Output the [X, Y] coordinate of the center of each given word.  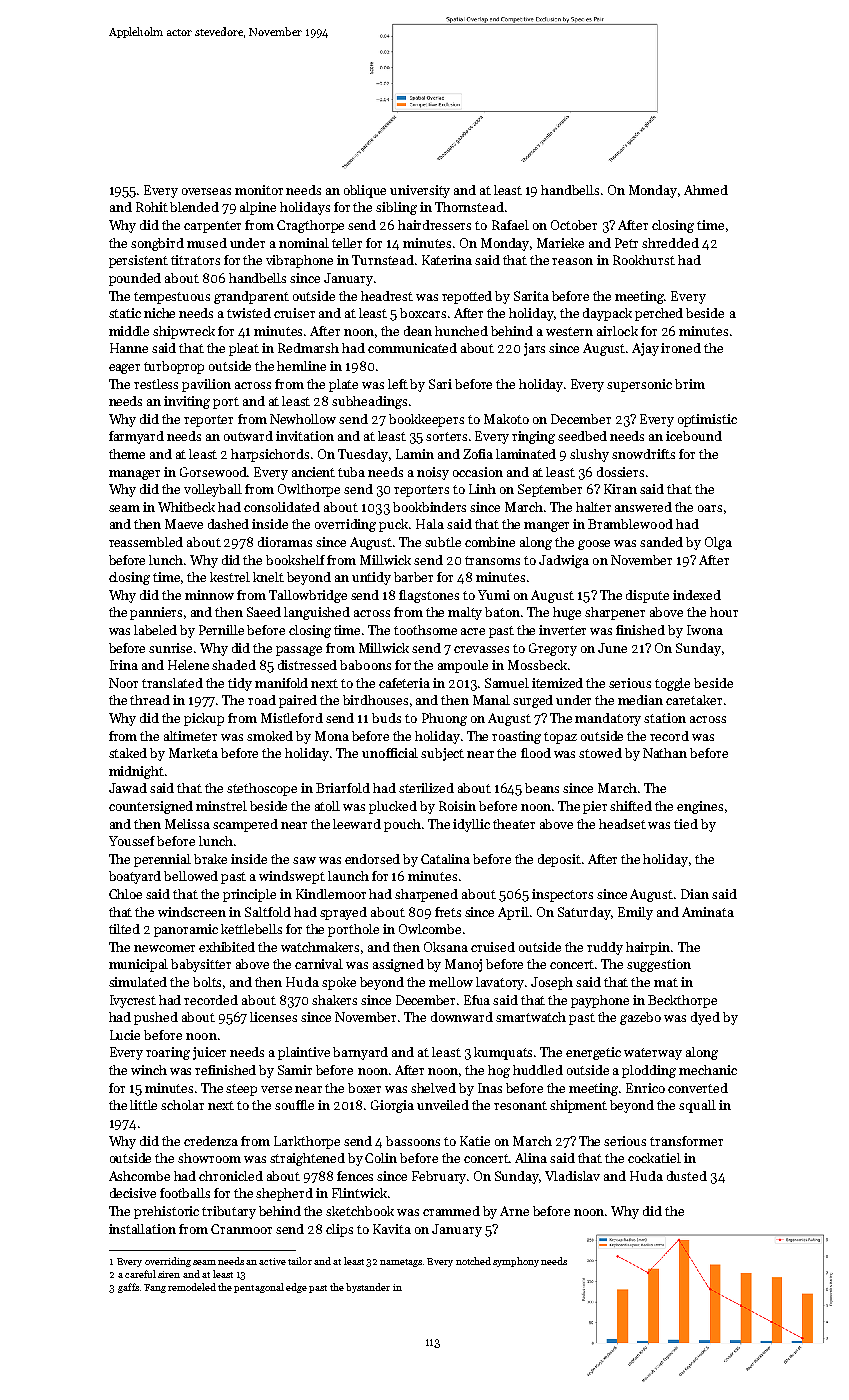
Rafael [510, 225]
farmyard [136, 437]
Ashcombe [139, 1176]
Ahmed [706, 190]
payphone [600, 1001]
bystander [368, 1288]
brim [690, 384]
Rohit [152, 207]
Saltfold [268, 912]
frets [448, 912]
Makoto [506, 419]
